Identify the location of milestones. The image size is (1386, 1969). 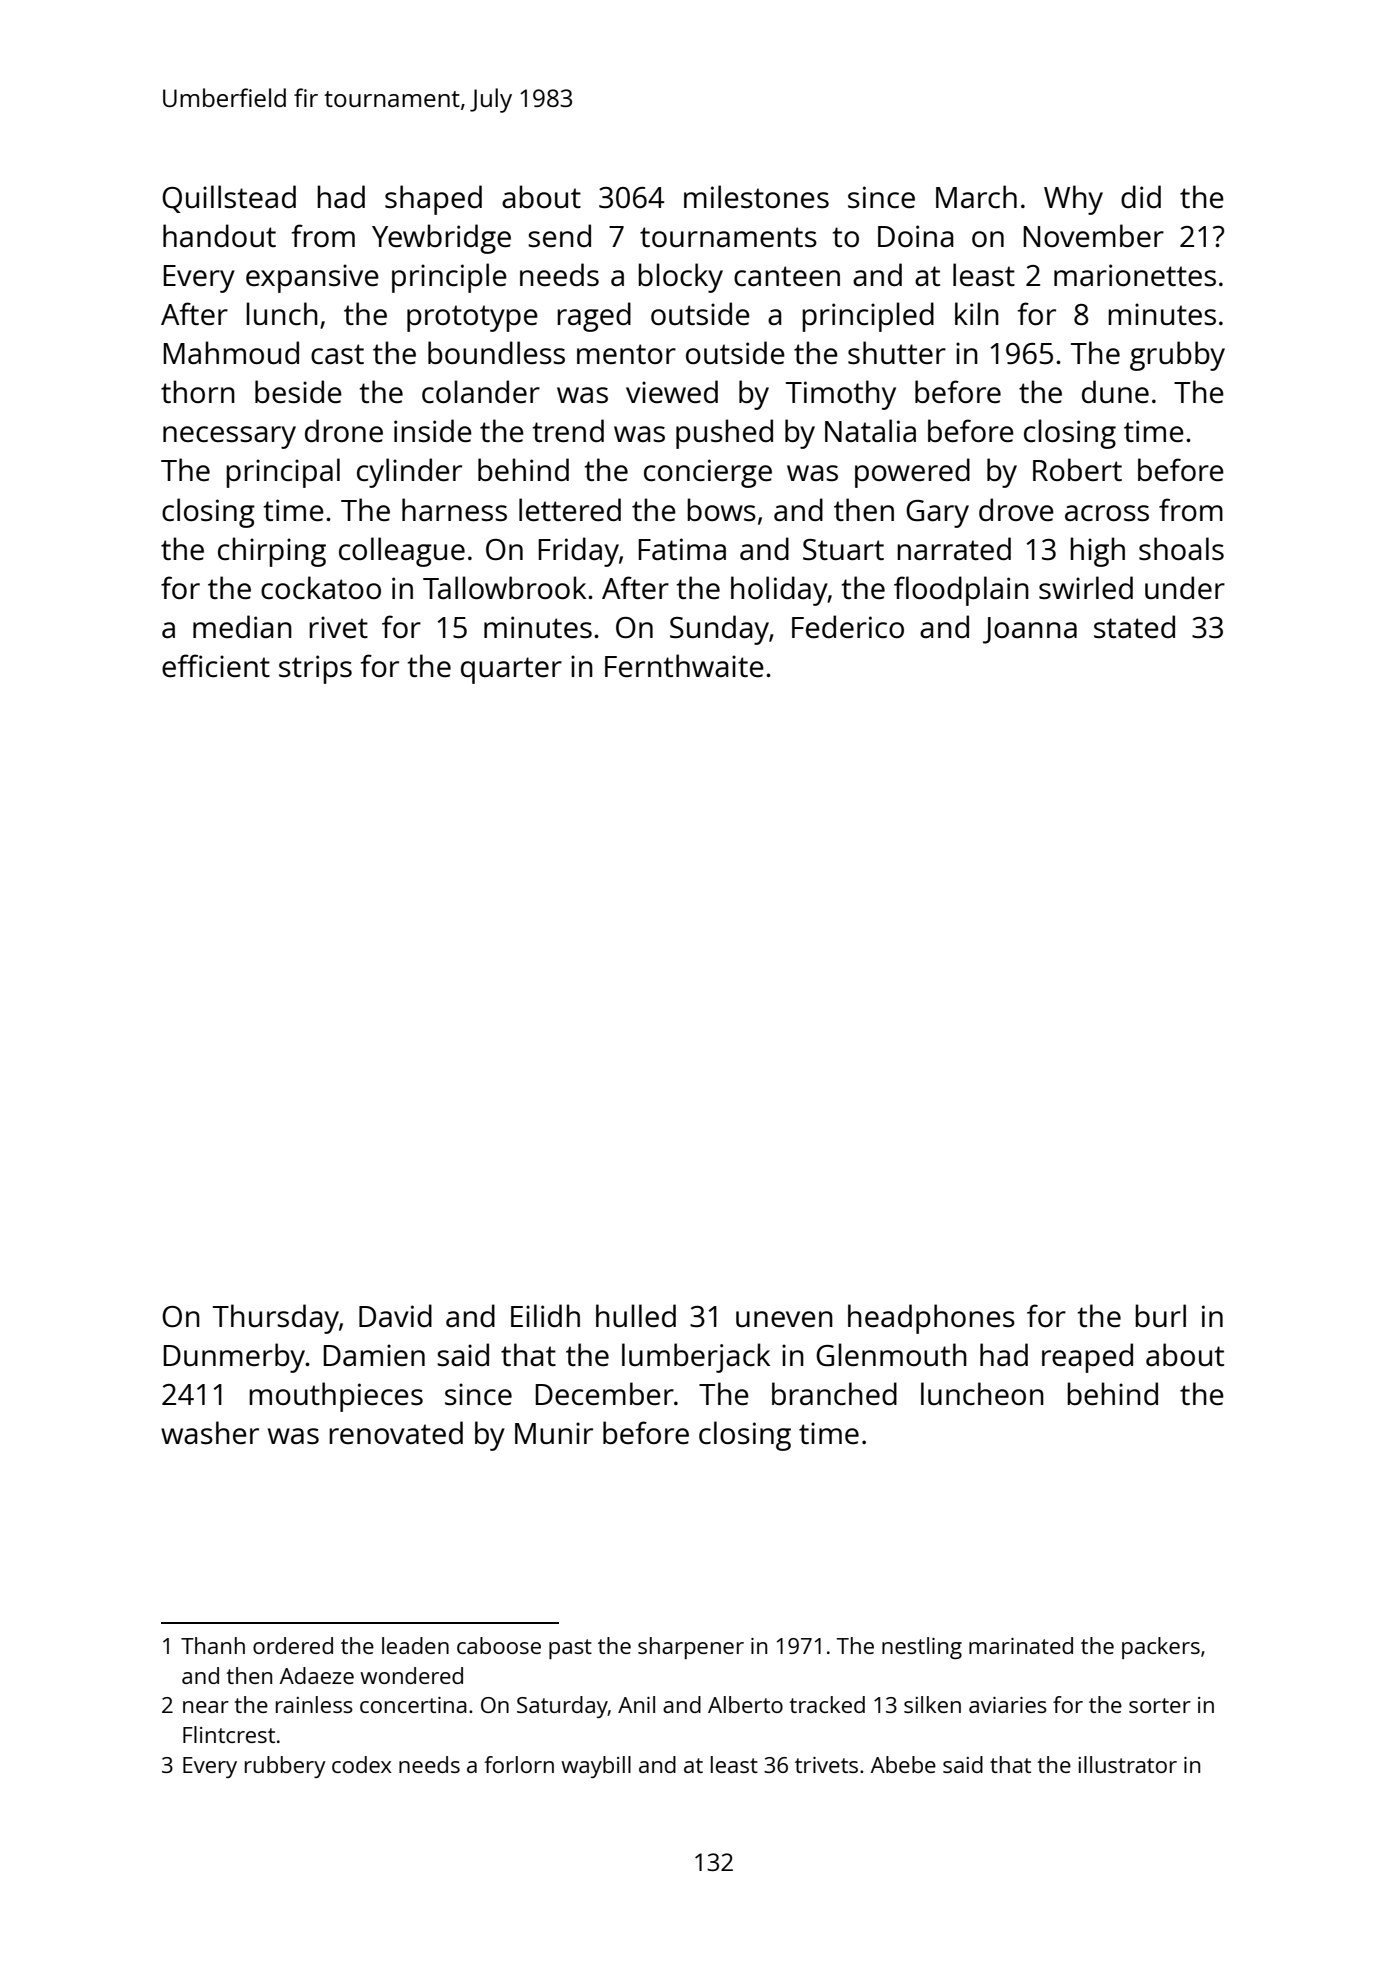
(756, 197).
